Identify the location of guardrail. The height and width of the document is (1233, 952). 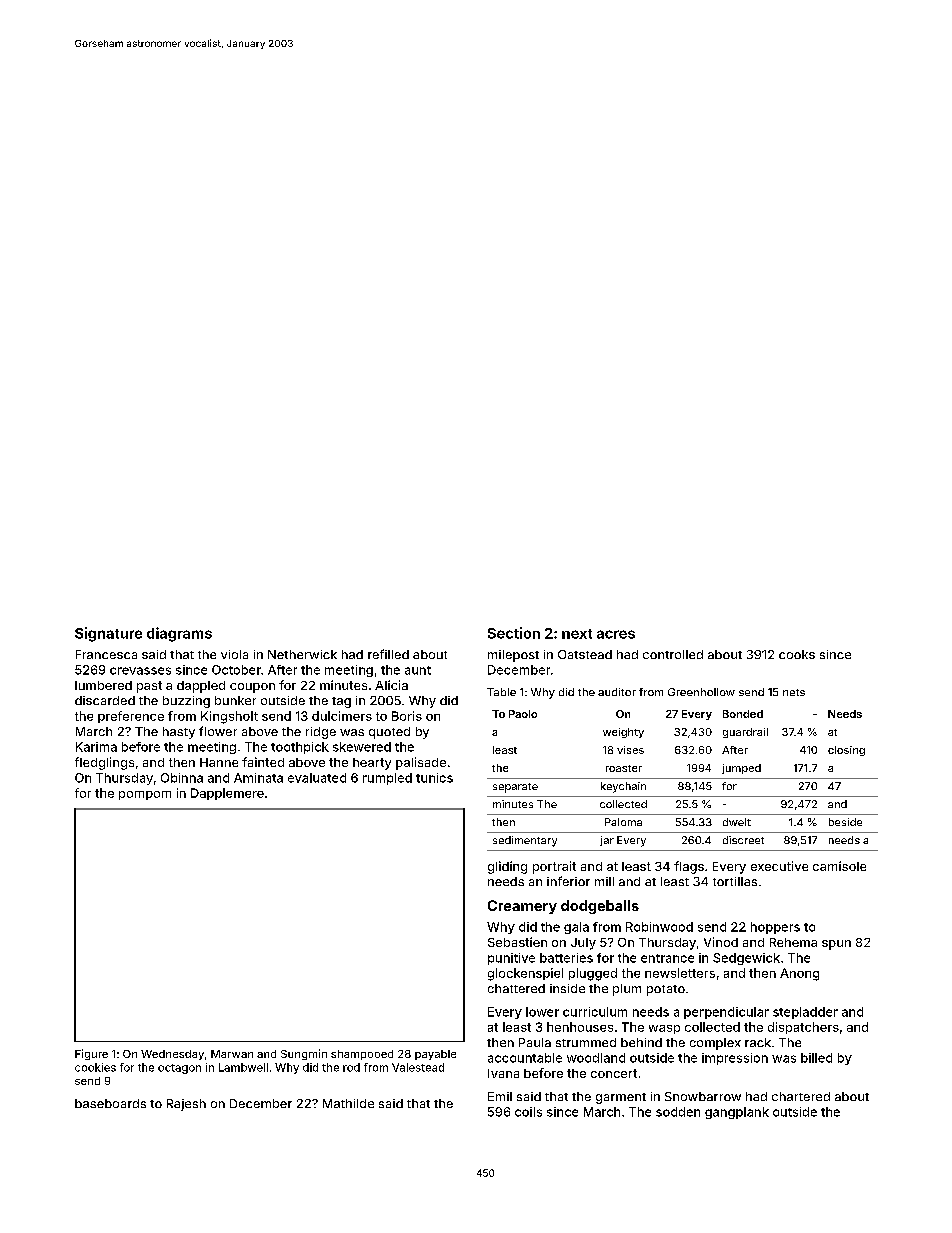
(745, 733).
